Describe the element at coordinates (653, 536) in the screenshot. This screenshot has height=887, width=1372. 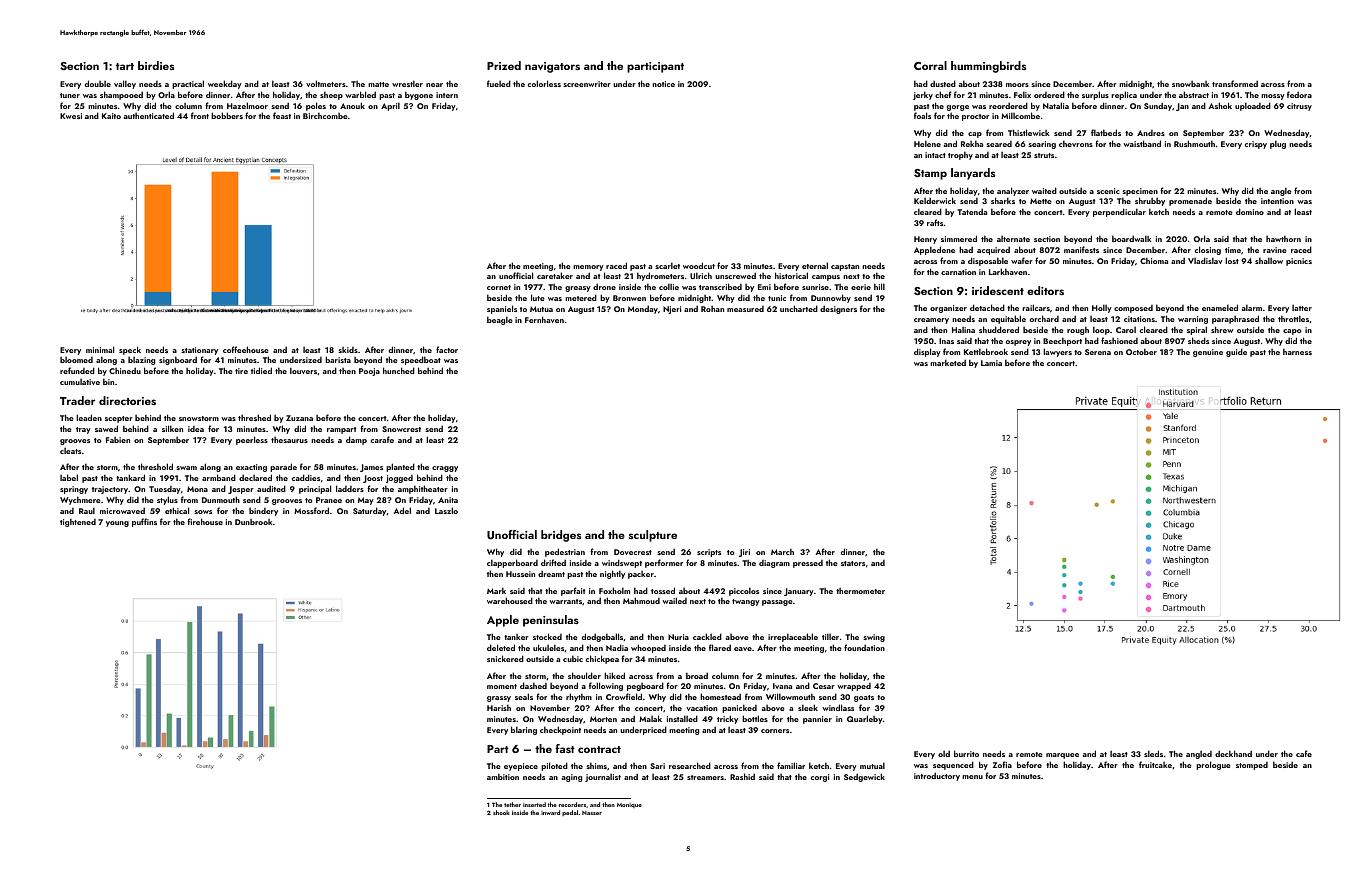
I see `sculpture` at that location.
